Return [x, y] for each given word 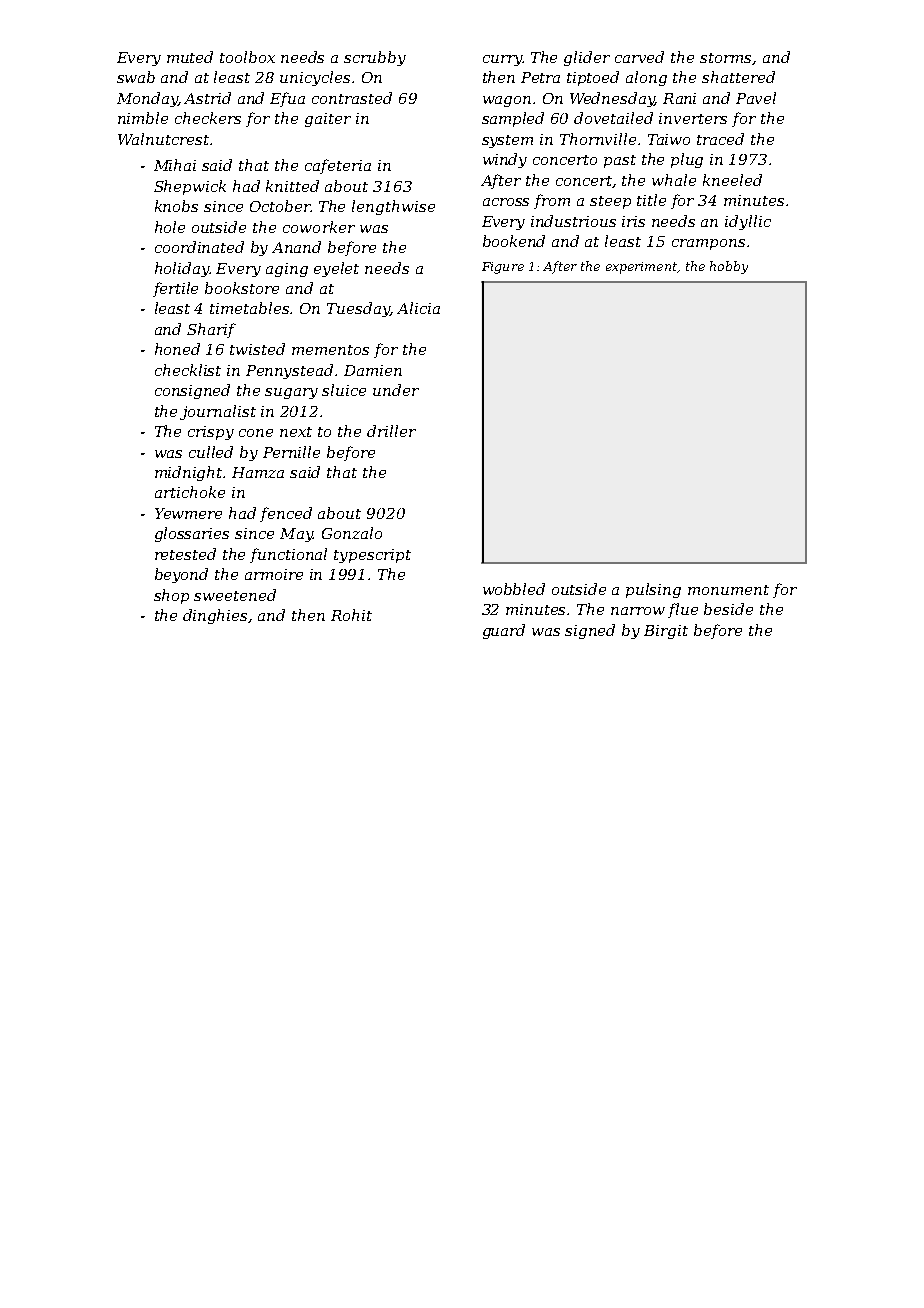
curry [503, 60]
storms [726, 59]
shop [171, 596]
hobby [729, 267]
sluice [344, 390]
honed [177, 349]
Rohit [351, 615]
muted [190, 57]
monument [728, 590]
